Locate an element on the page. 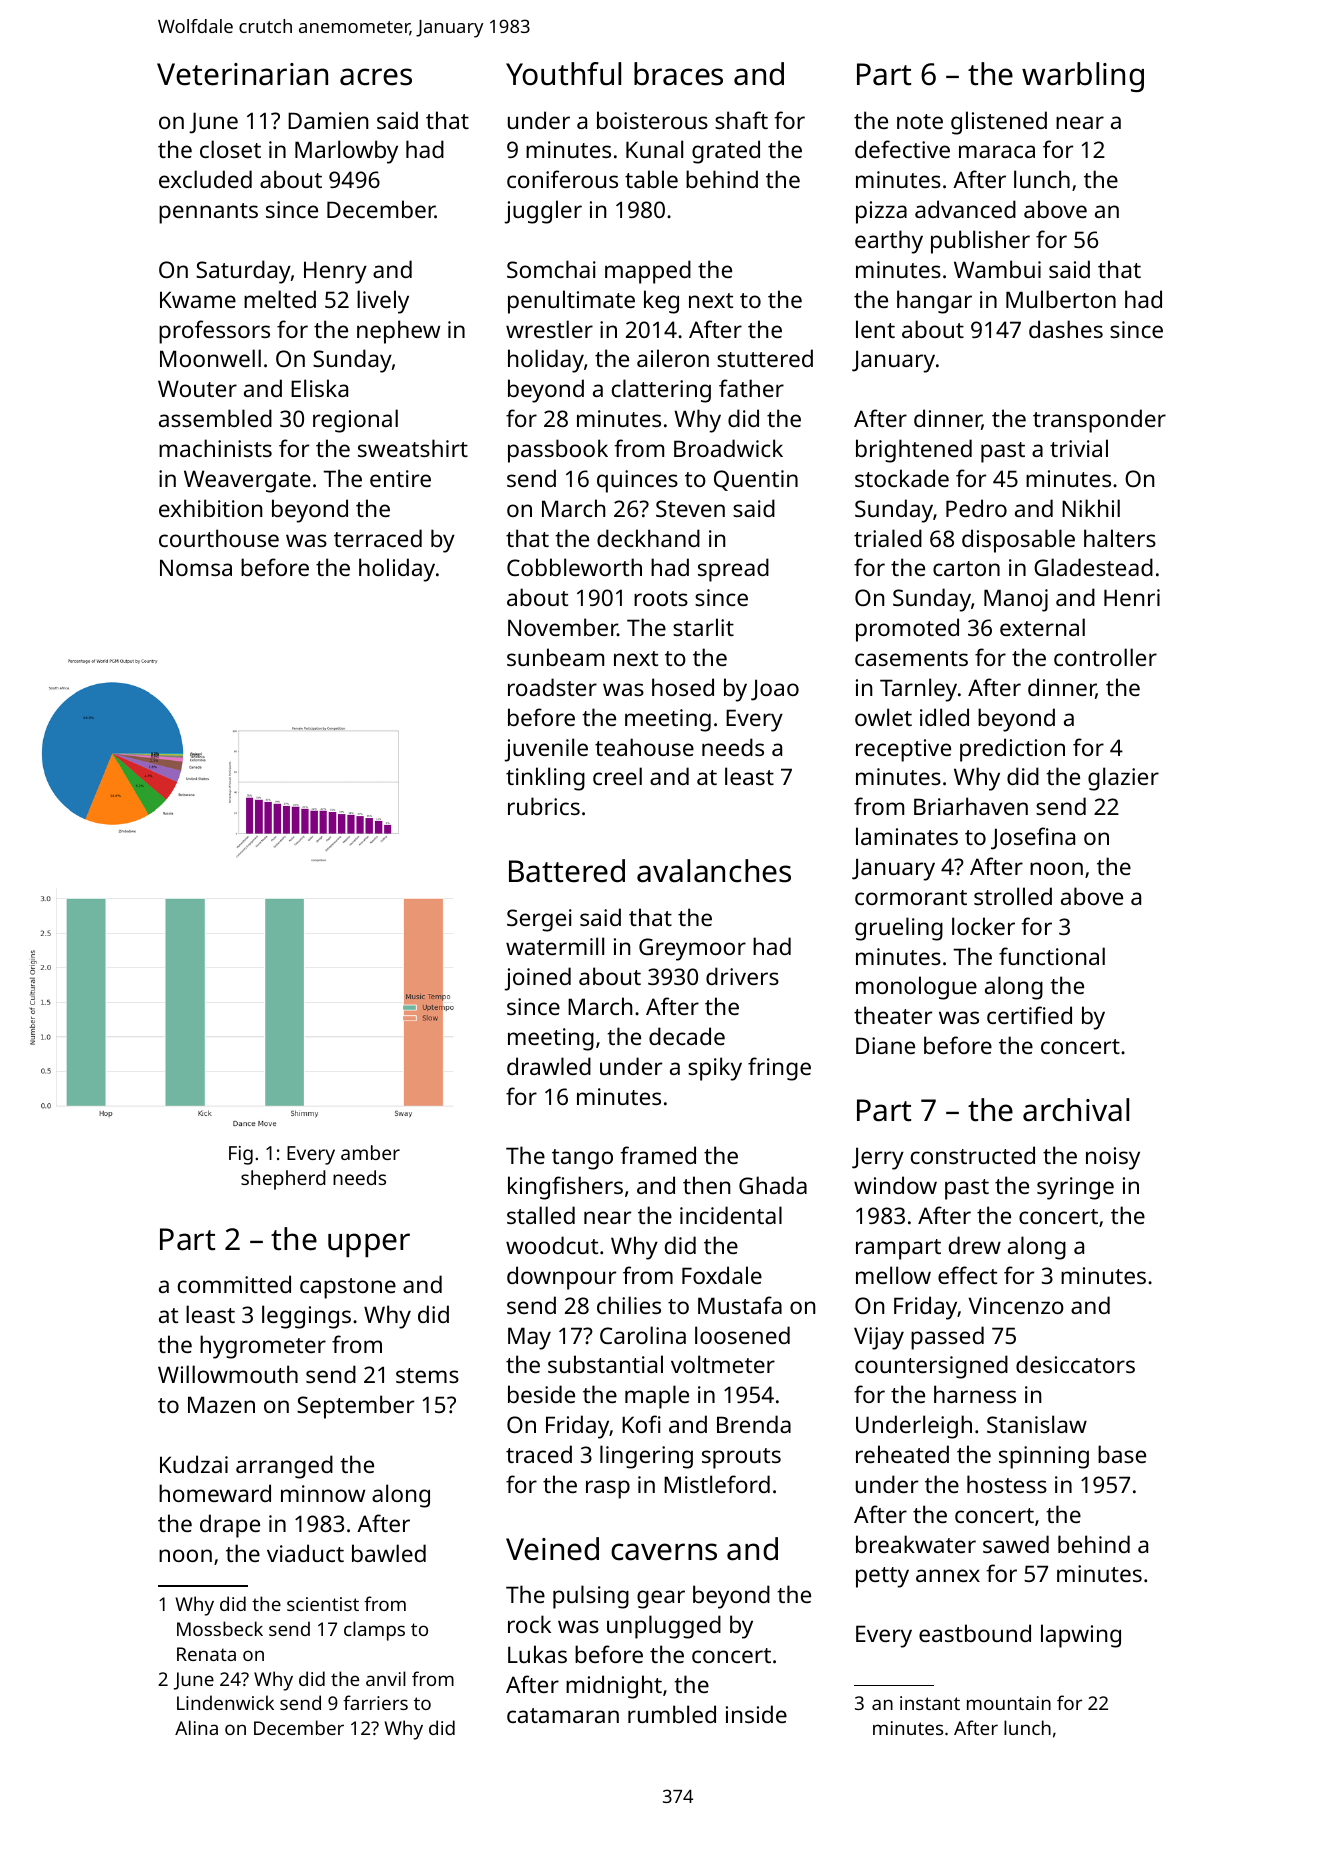 The height and width of the image is (1872, 1324). amber is located at coordinates (370, 1152).
